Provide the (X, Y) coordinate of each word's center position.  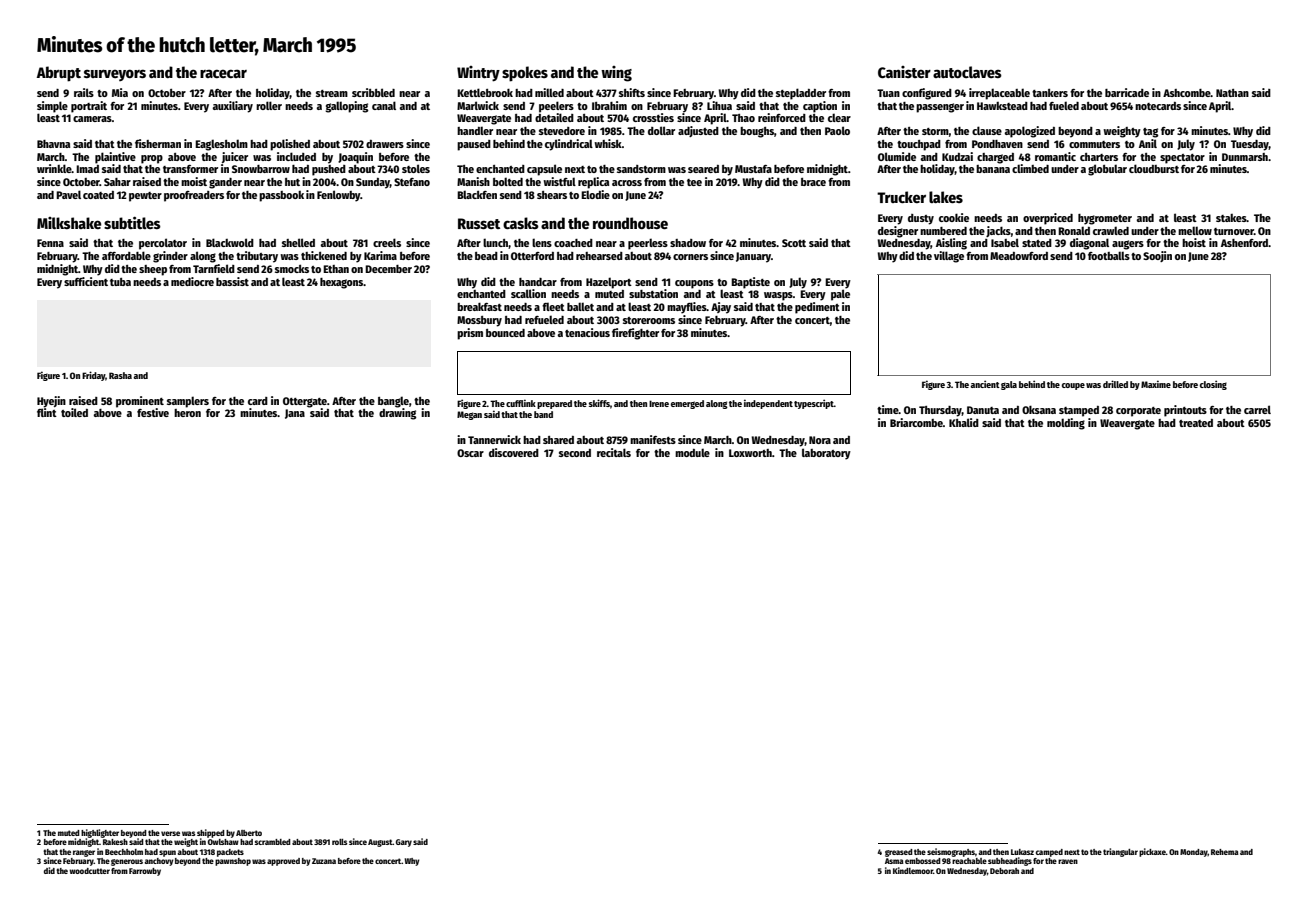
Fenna (50, 243)
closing (1213, 385)
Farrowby (145, 872)
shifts (632, 92)
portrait (89, 107)
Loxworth (750, 453)
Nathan (1232, 93)
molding (1066, 424)
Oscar (470, 453)
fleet (553, 306)
